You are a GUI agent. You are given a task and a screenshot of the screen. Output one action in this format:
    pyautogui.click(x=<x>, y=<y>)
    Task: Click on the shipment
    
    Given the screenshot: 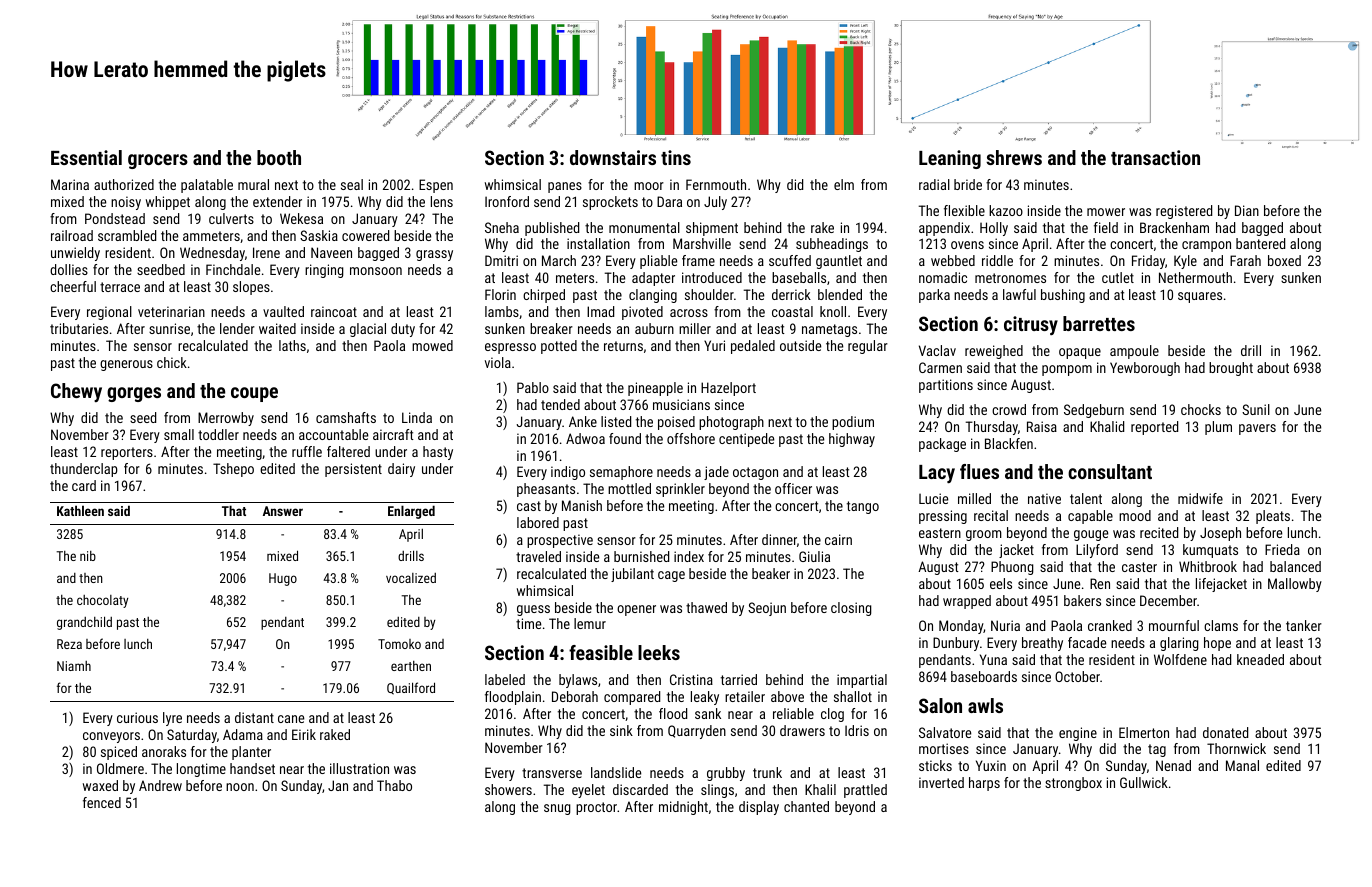 What is the action you would take?
    pyautogui.click(x=712, y=229)
